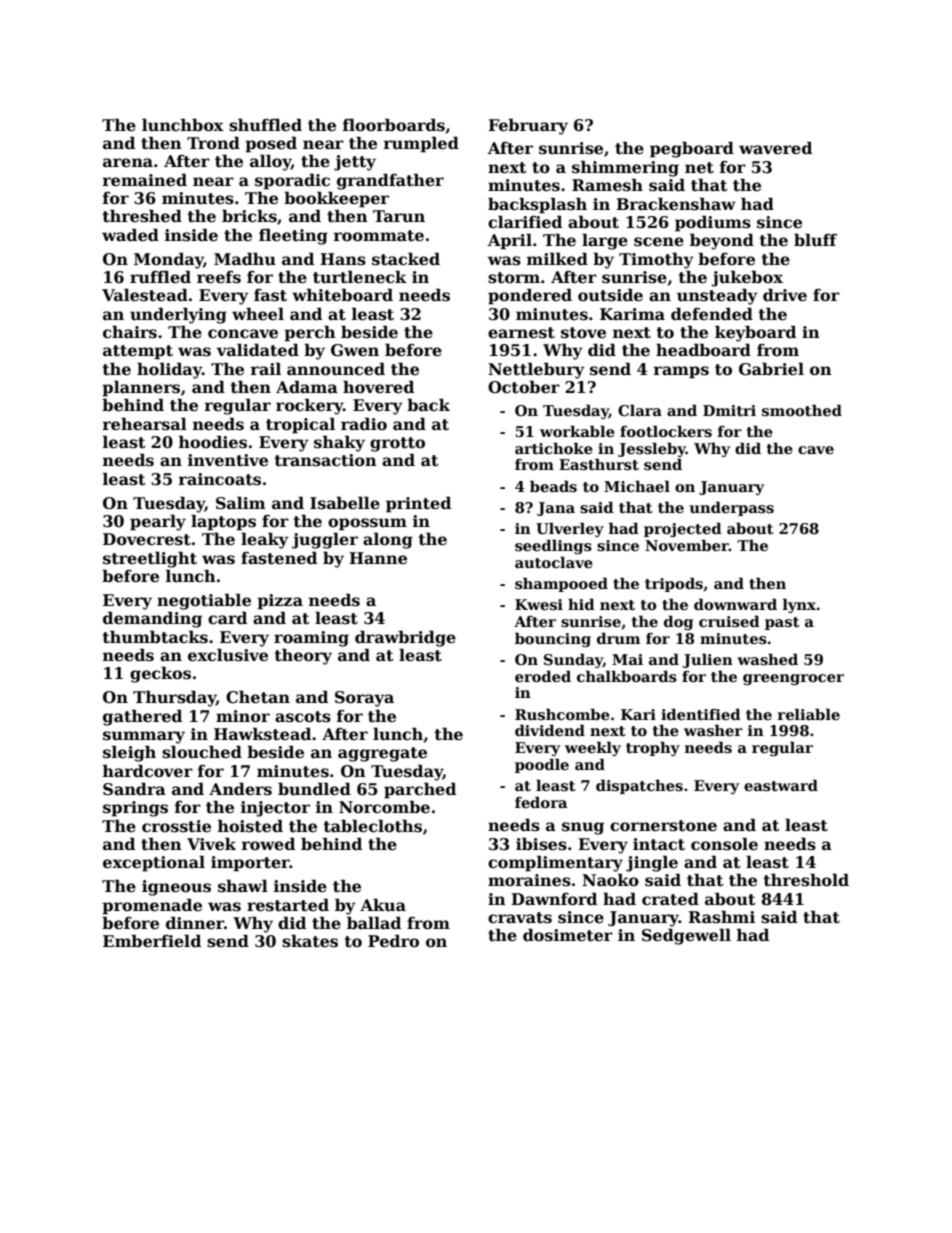 The width and height of the screenshot is (952, 1233). I want to click on February, so click(528, 126).
